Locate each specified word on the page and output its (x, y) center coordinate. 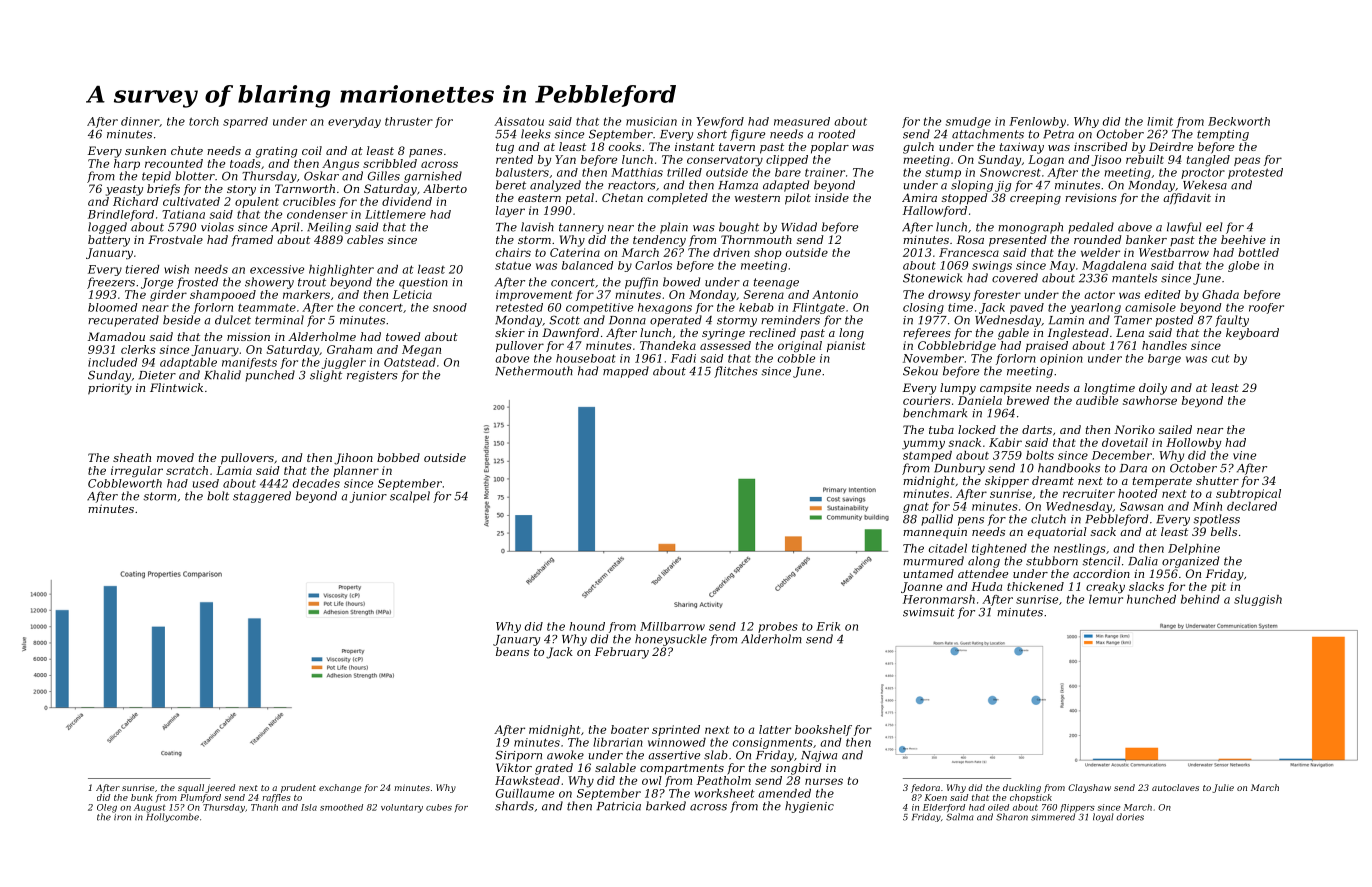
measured (802, 121)
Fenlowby (1037, 122)
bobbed (398, 457)
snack (965, 442)
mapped (626, 372)
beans (512, 651)
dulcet (233, 320)
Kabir (1005, 442)
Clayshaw (1089, 788)
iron (122, 817)
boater (630, 729)
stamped (927, 456)
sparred (245, 122)
